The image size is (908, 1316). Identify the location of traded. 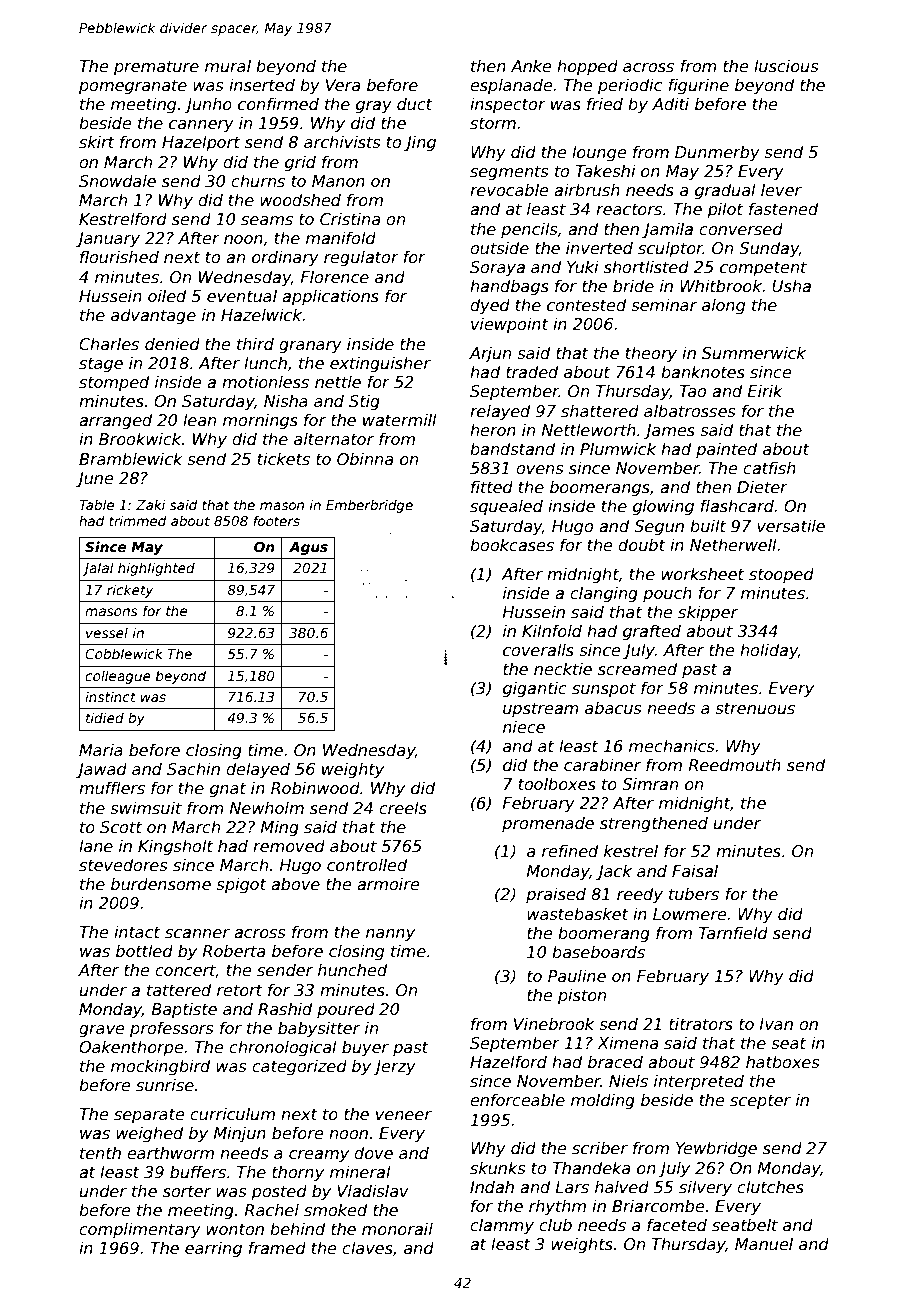
(532, 371).
